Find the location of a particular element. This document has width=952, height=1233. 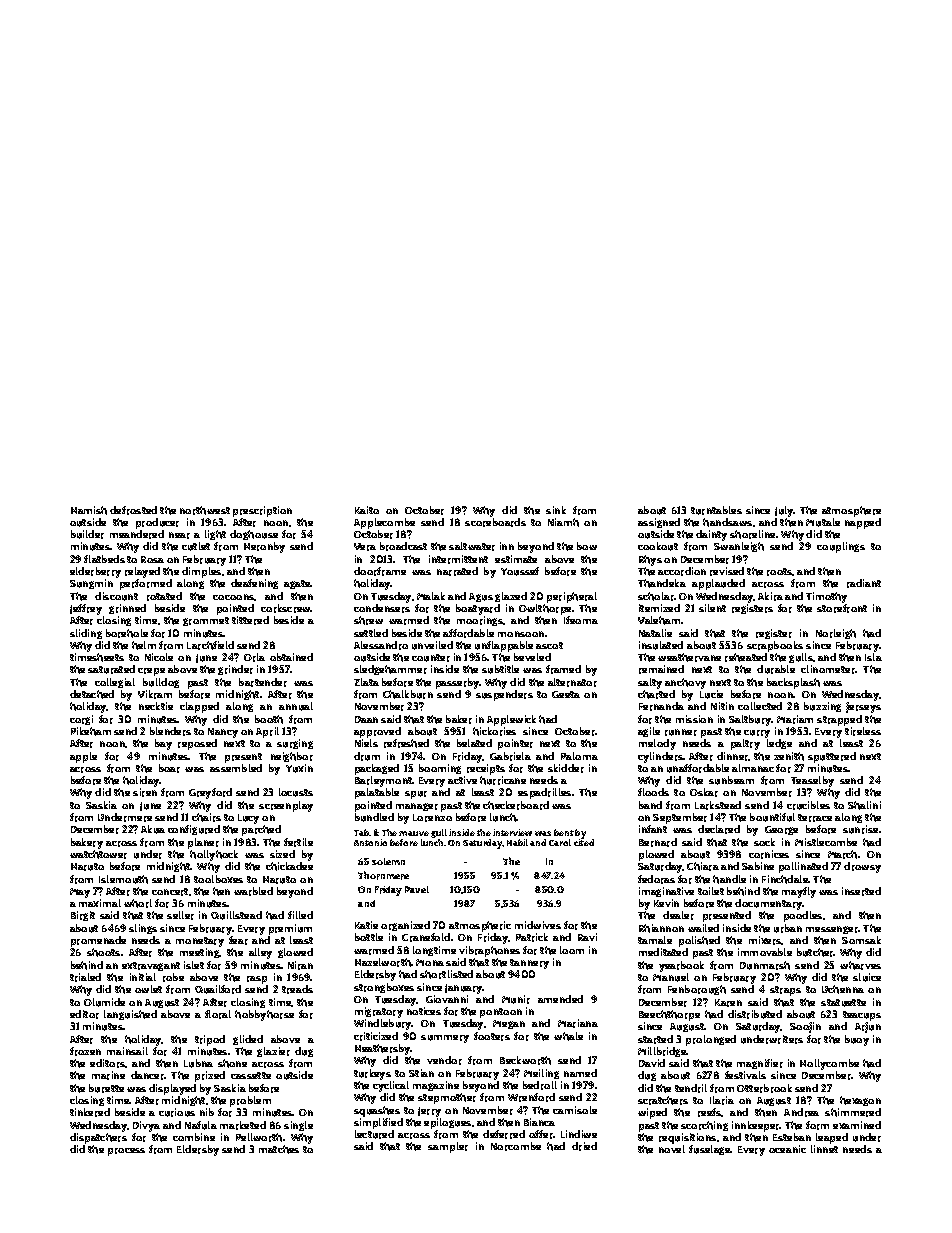

Bianca is located at coordinates (539, 1122).
